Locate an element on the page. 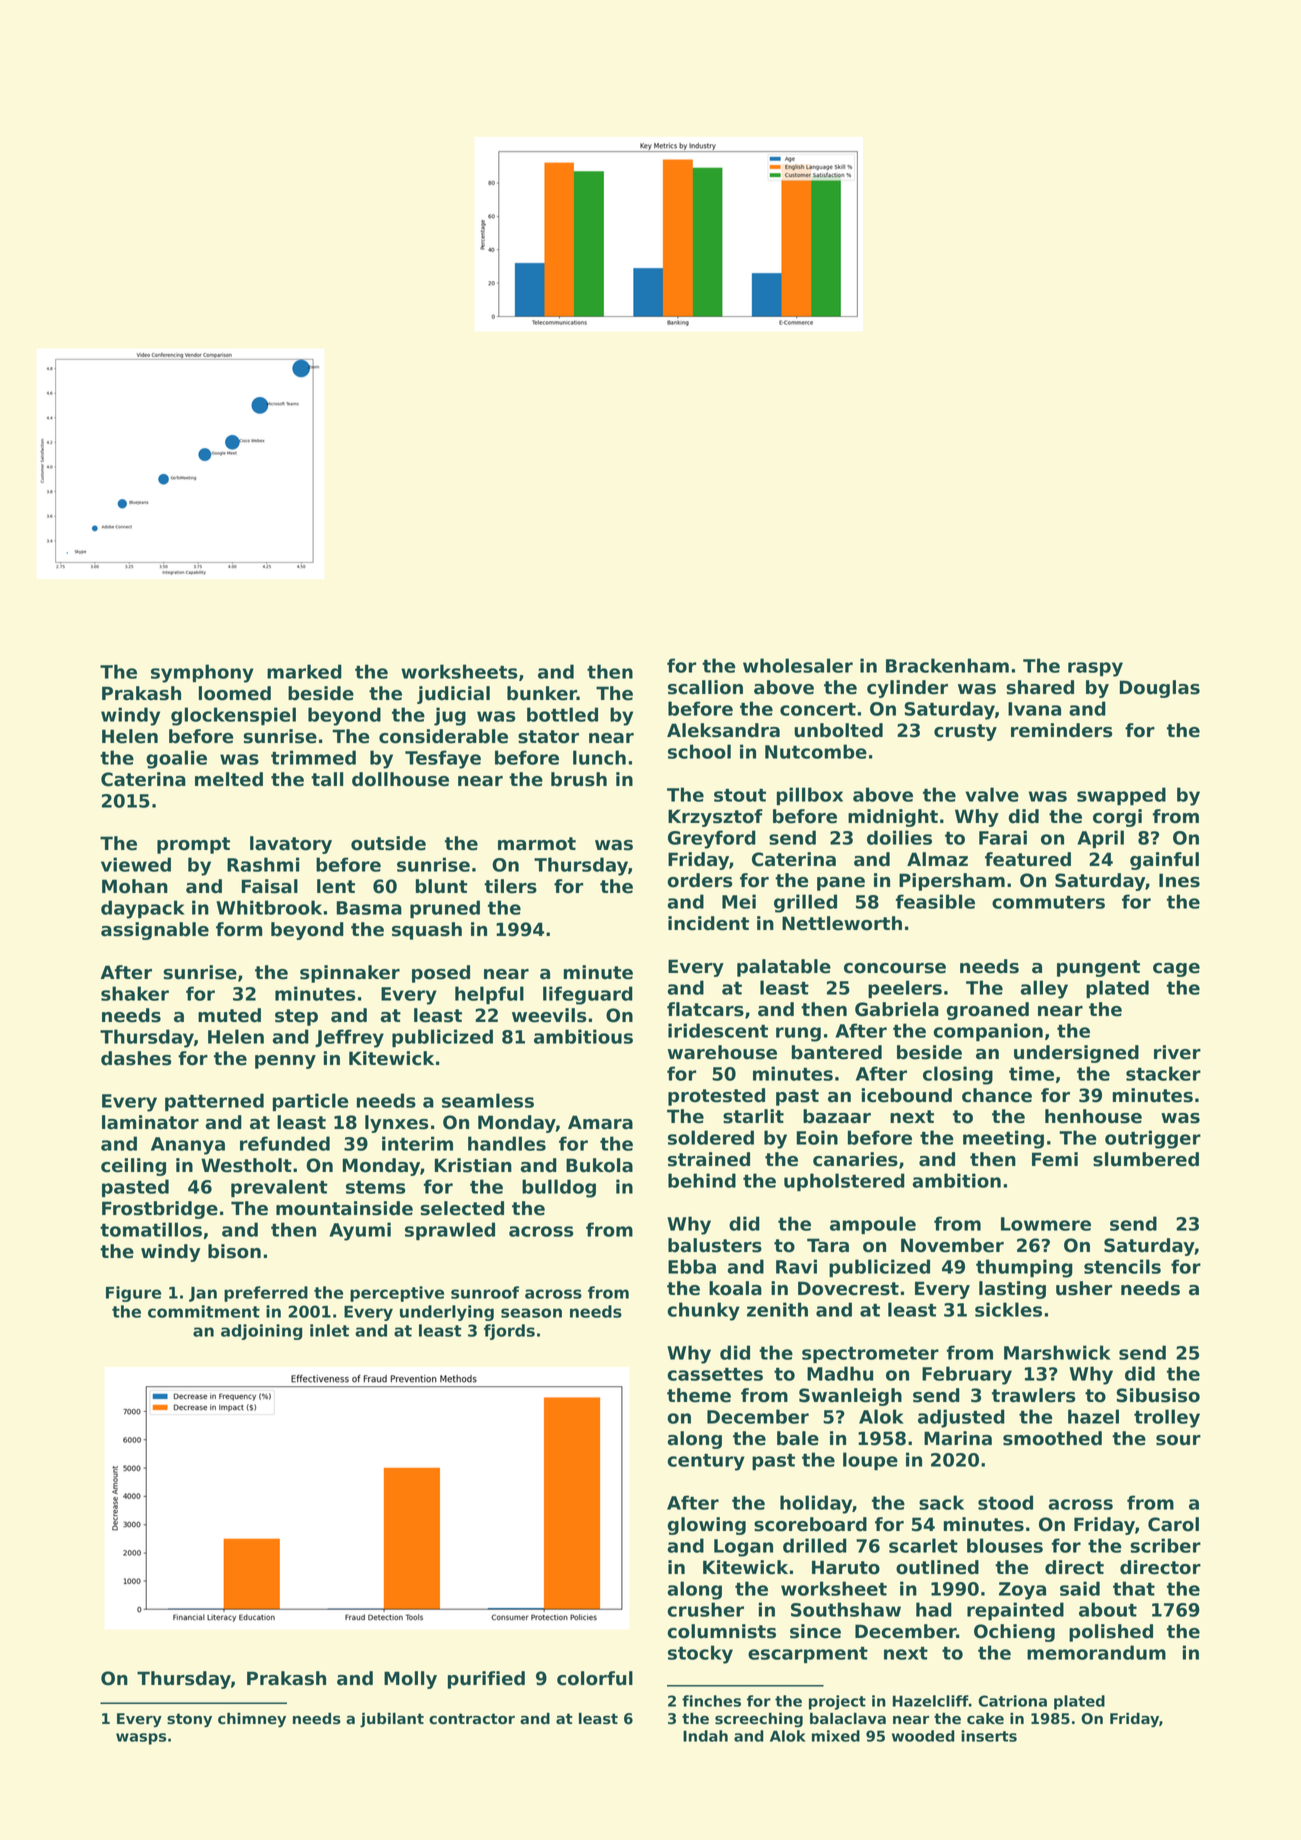  alley is located at coordinates (1044, 989).
